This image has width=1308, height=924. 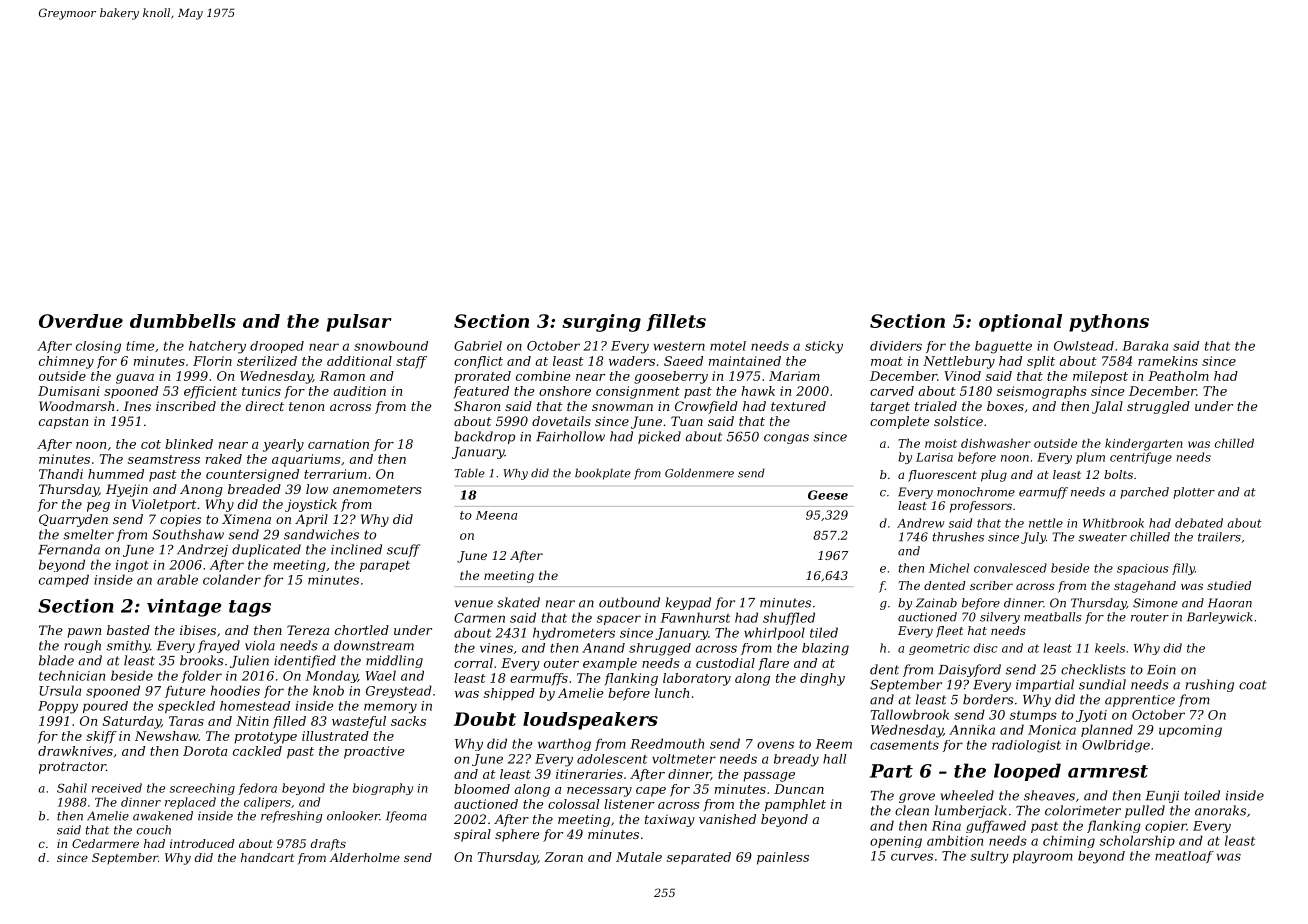 What do you see at coordinates (311, 505) in the image?
I see `joystick` at bounding box center [311, 505].
